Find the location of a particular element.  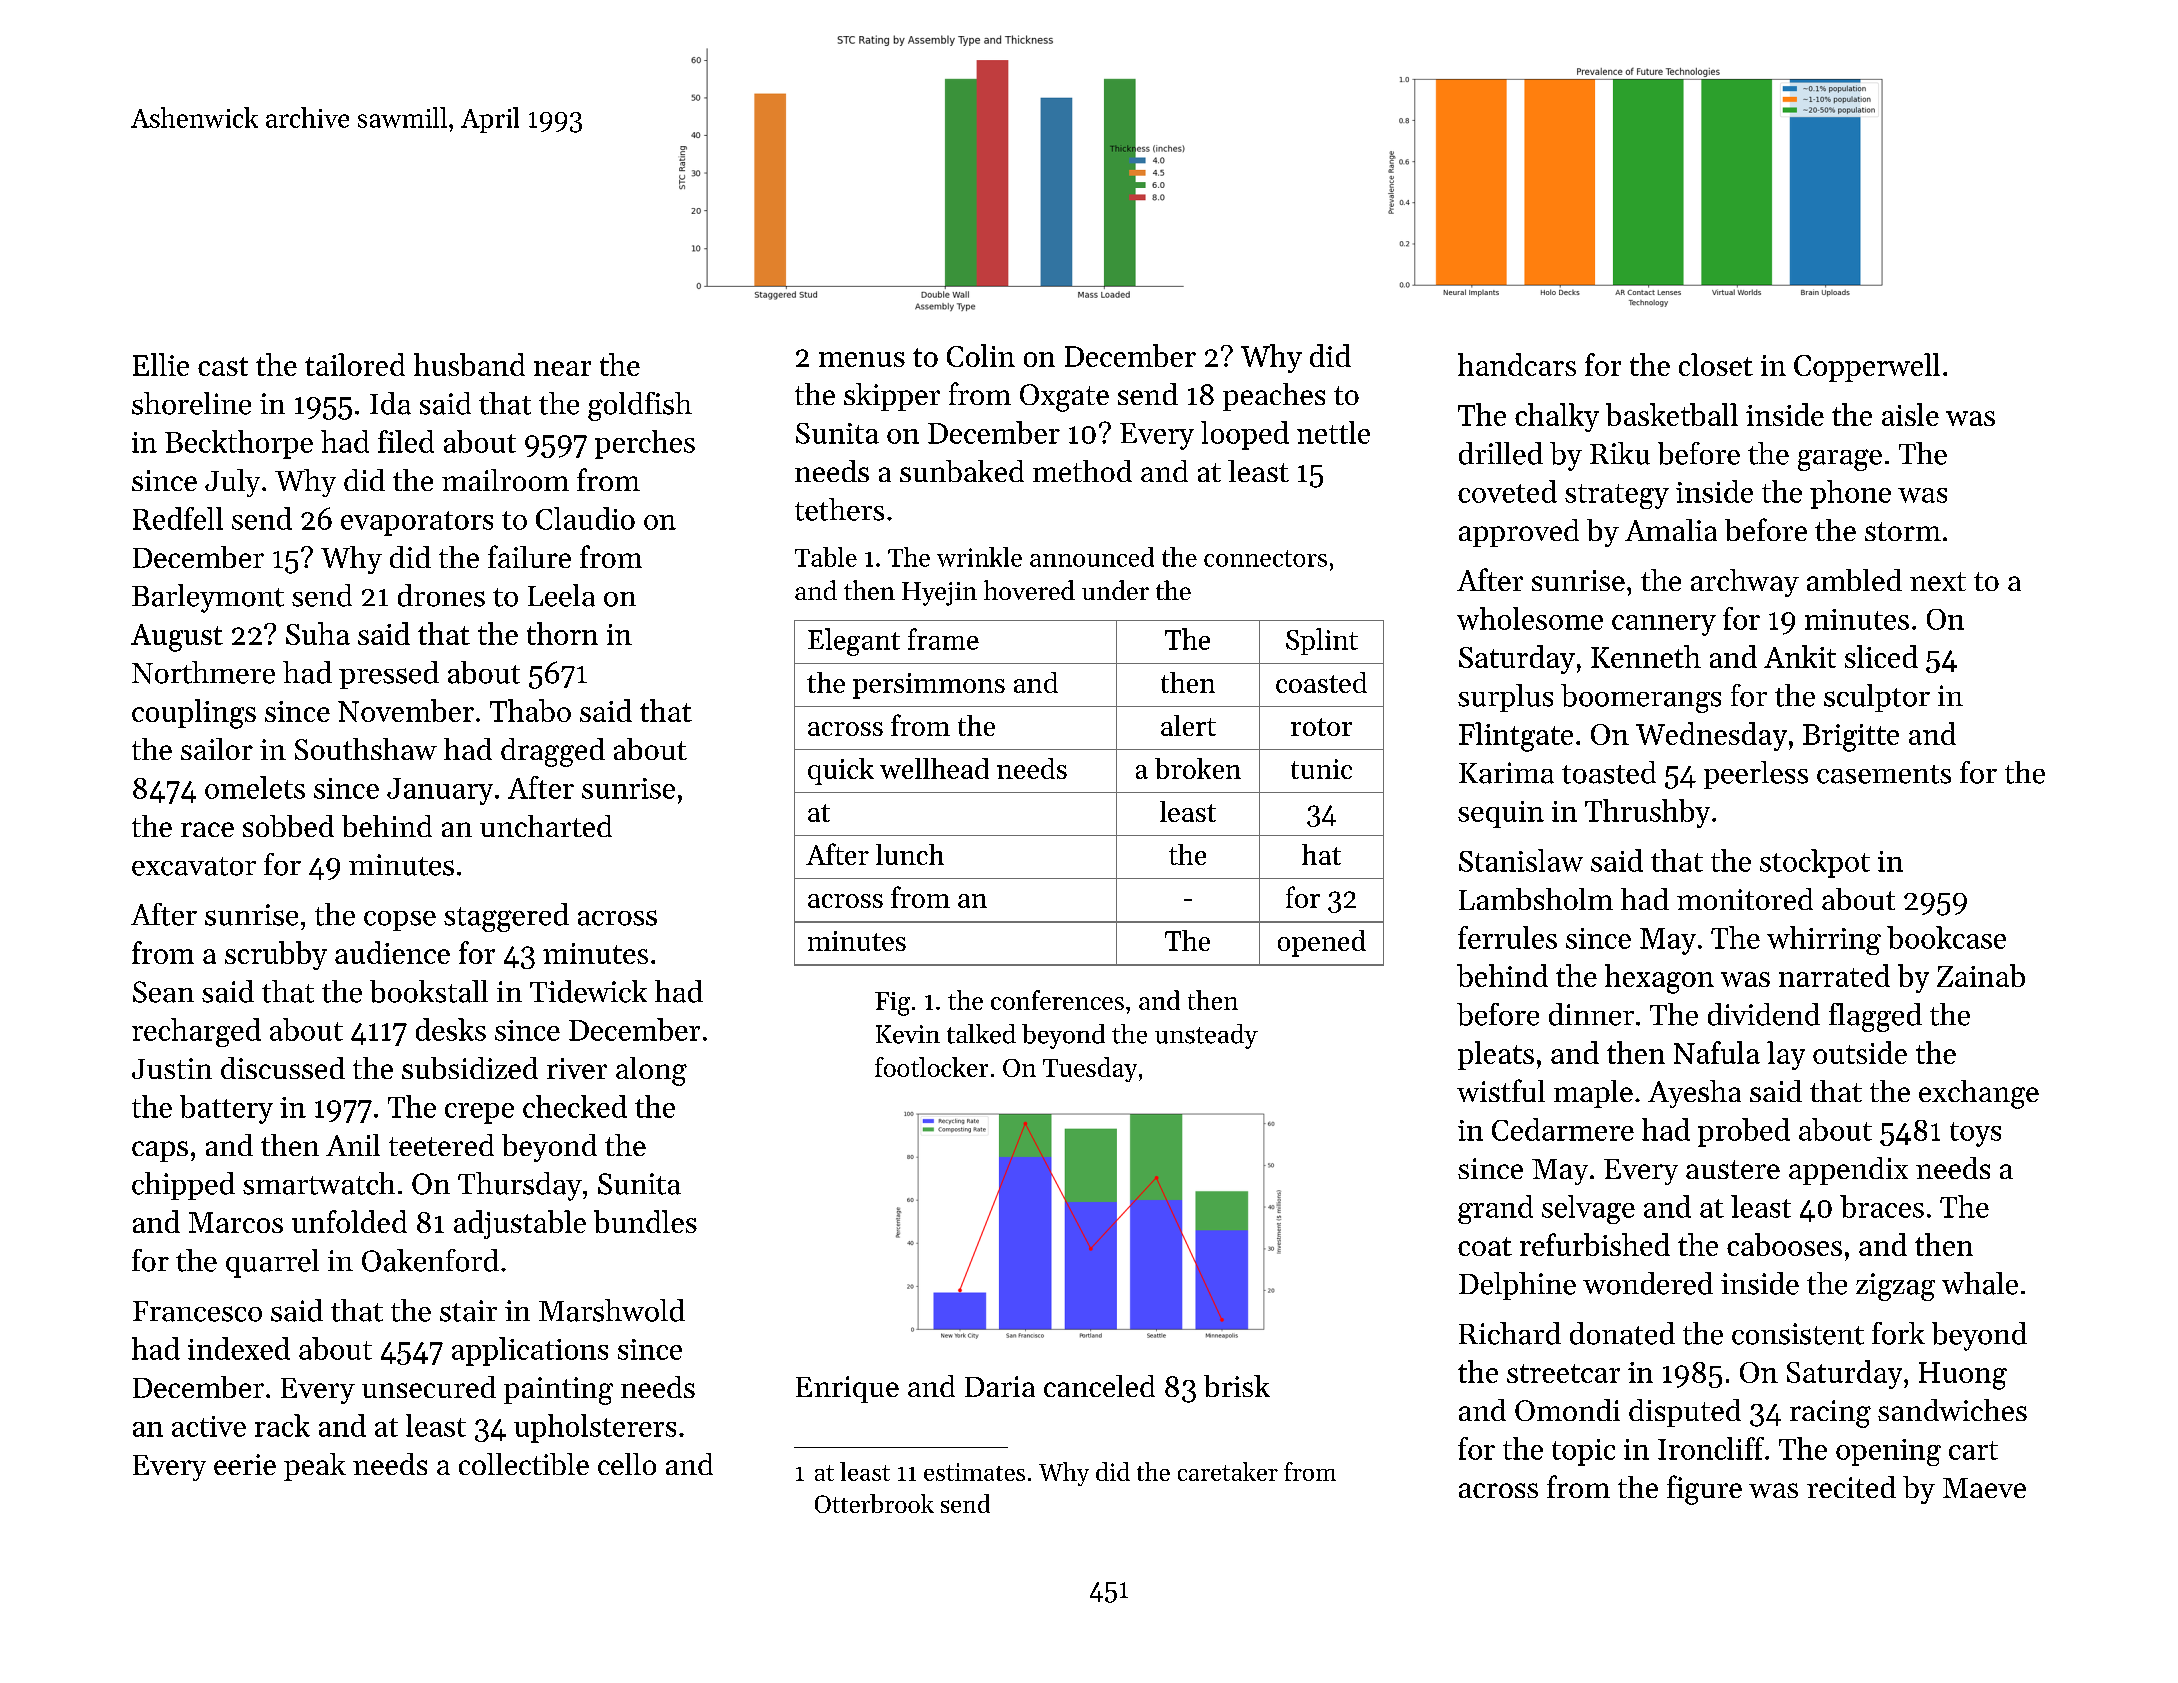

nettle is located at coordinates (1333, 432).
